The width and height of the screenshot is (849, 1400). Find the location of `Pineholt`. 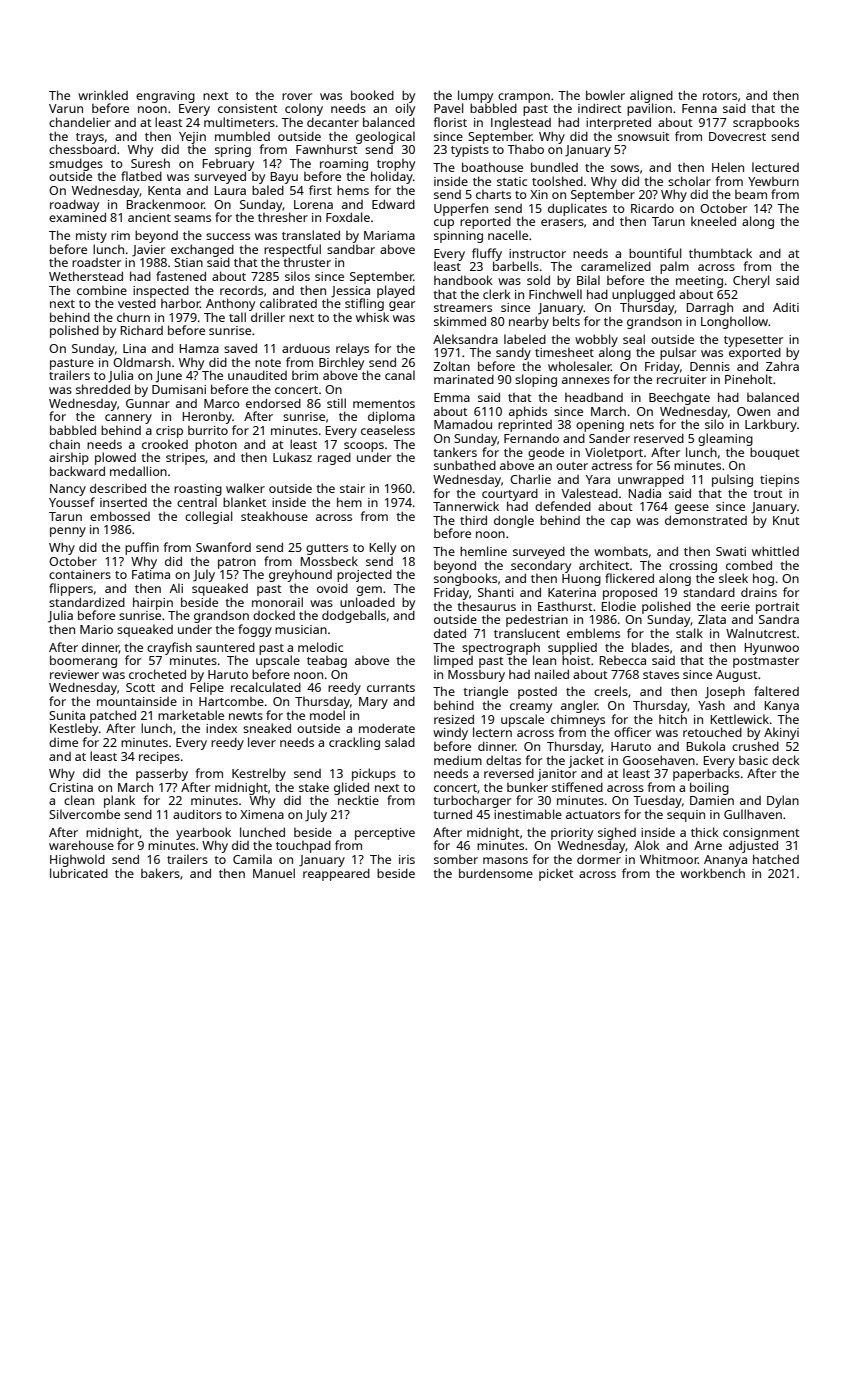

Pineholt is located at coordinates (749, 379).
